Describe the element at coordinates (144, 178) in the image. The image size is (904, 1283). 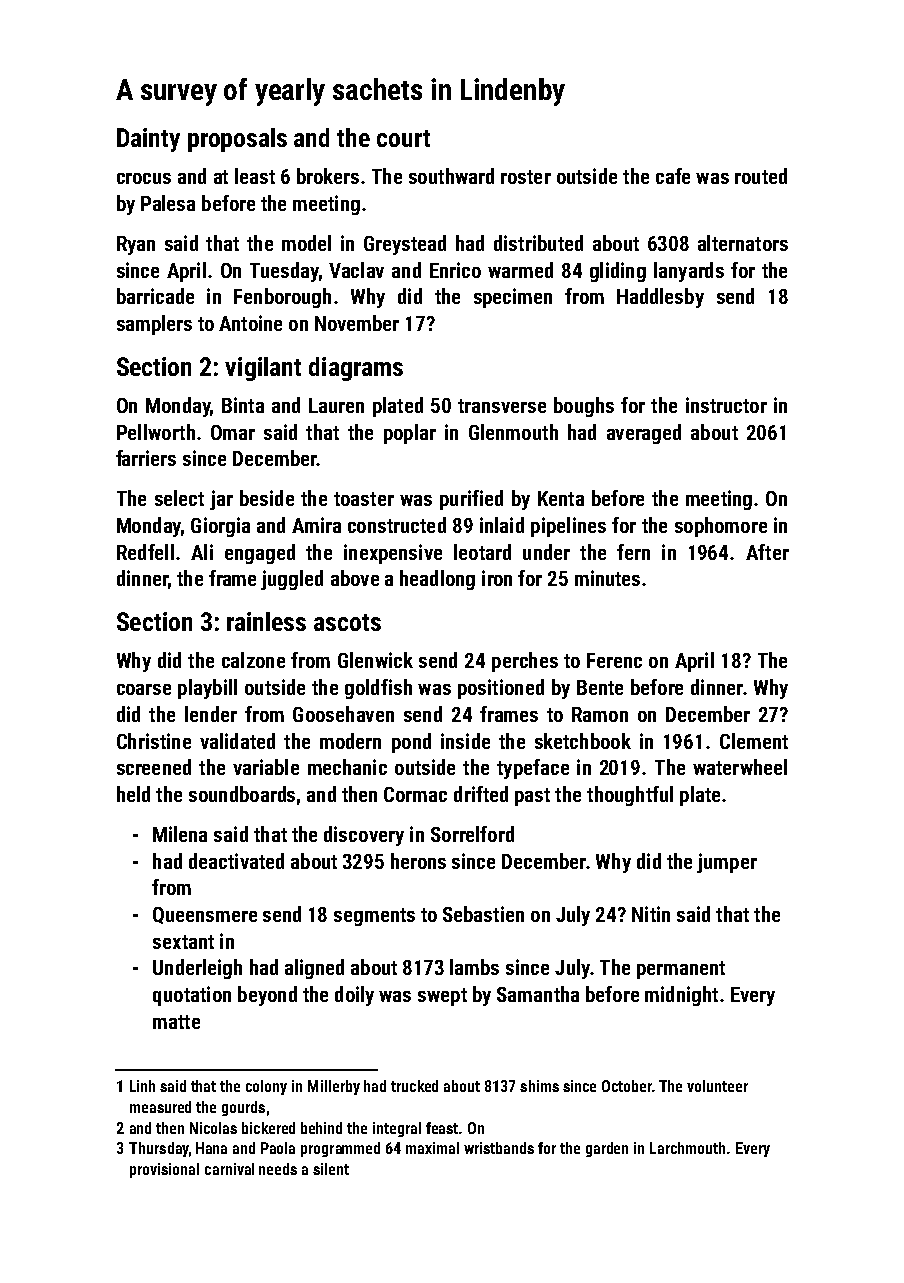
I see `crocus` at that location.
